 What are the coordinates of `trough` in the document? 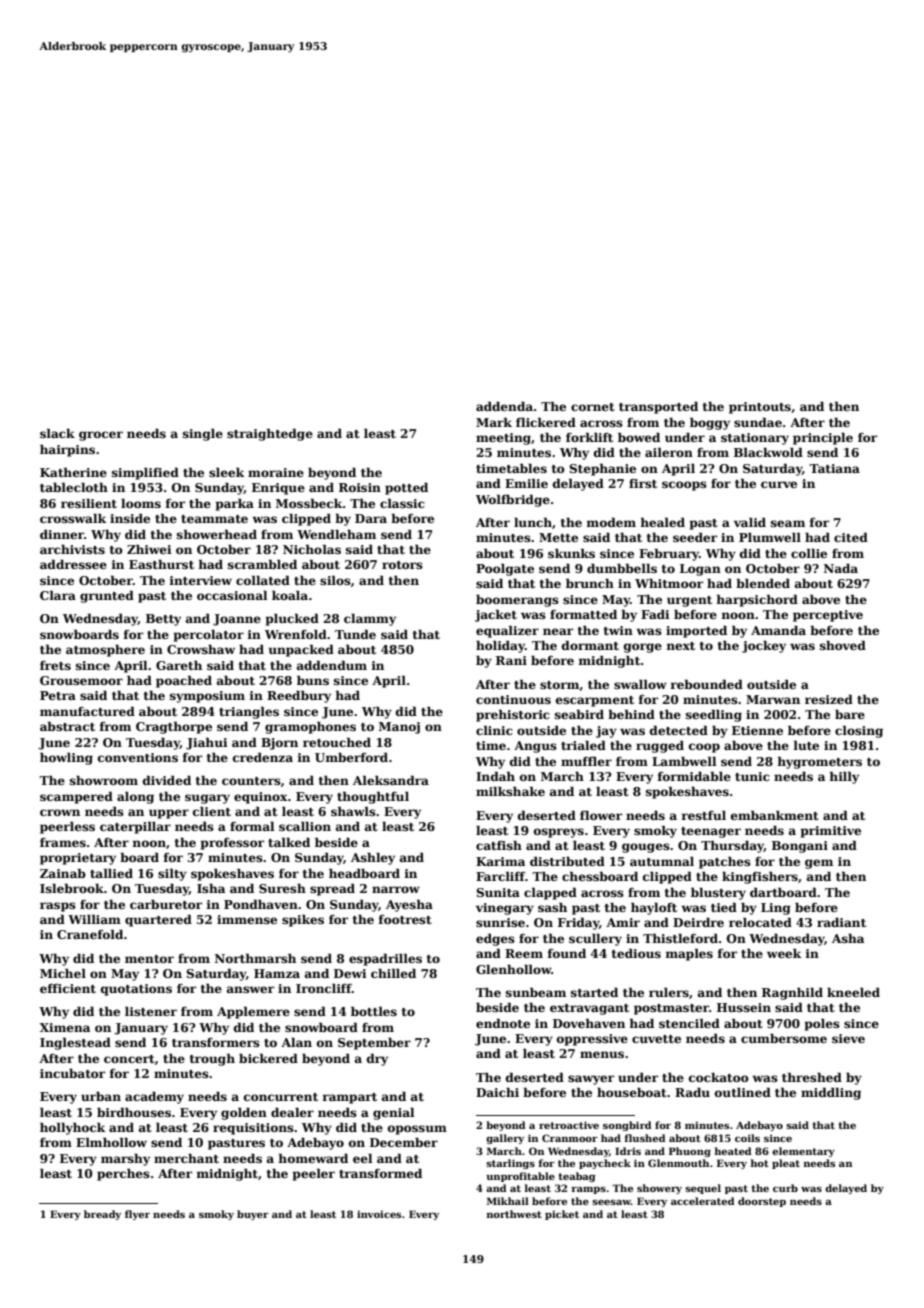 It's located at (212, 1059).
